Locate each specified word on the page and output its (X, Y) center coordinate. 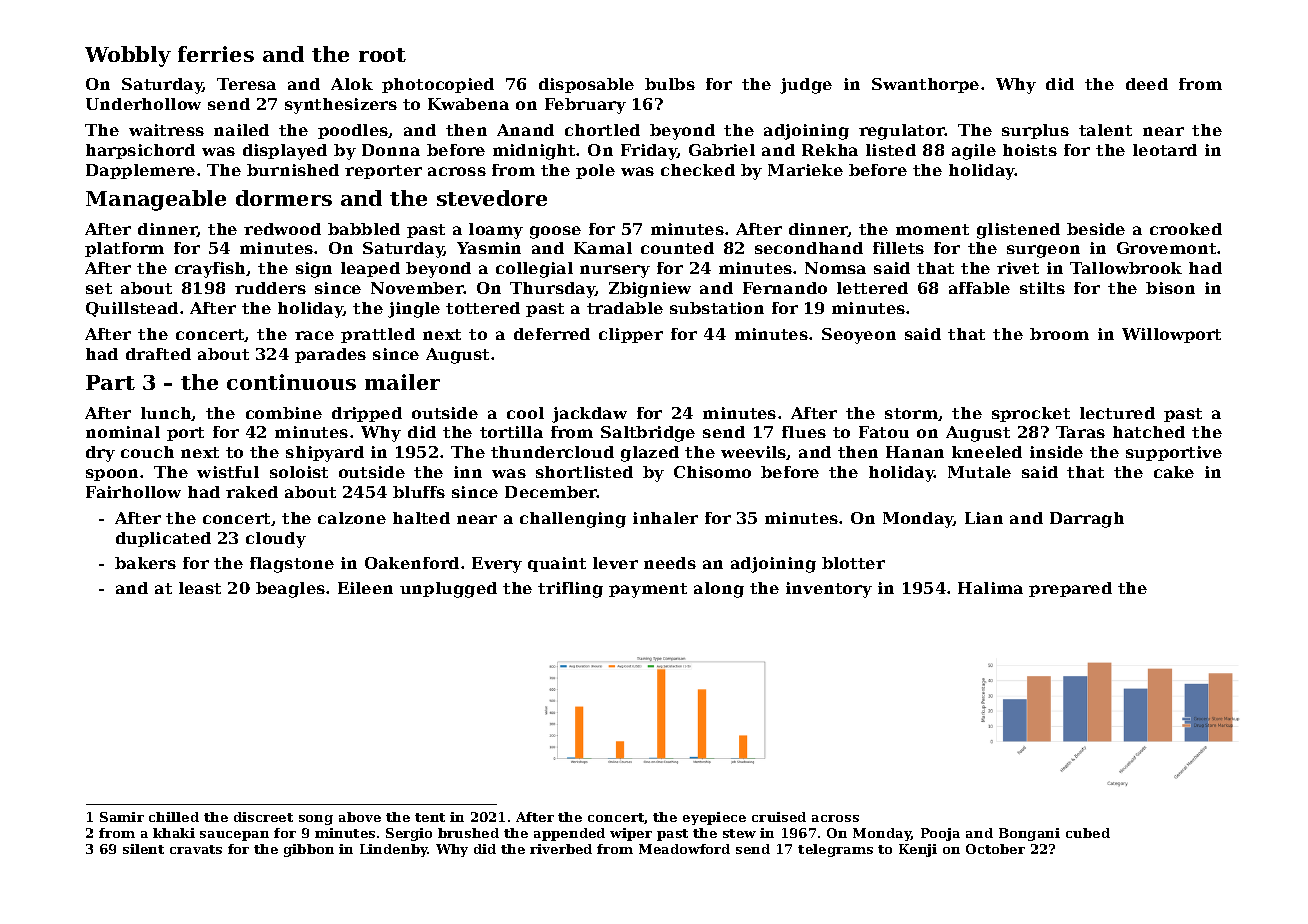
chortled (602, 130)
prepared (1070, 589)
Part (110, 382)
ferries (216, 54)
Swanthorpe (925, 85)
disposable (586, 85)
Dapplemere (140, 171)
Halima (990, 588)
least (200, 588)
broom (1059, 334)
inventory (829, 590)
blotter (853, 563)
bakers (145, 563)
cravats (196, 849)
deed (1147, 84)
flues (804, 432)
